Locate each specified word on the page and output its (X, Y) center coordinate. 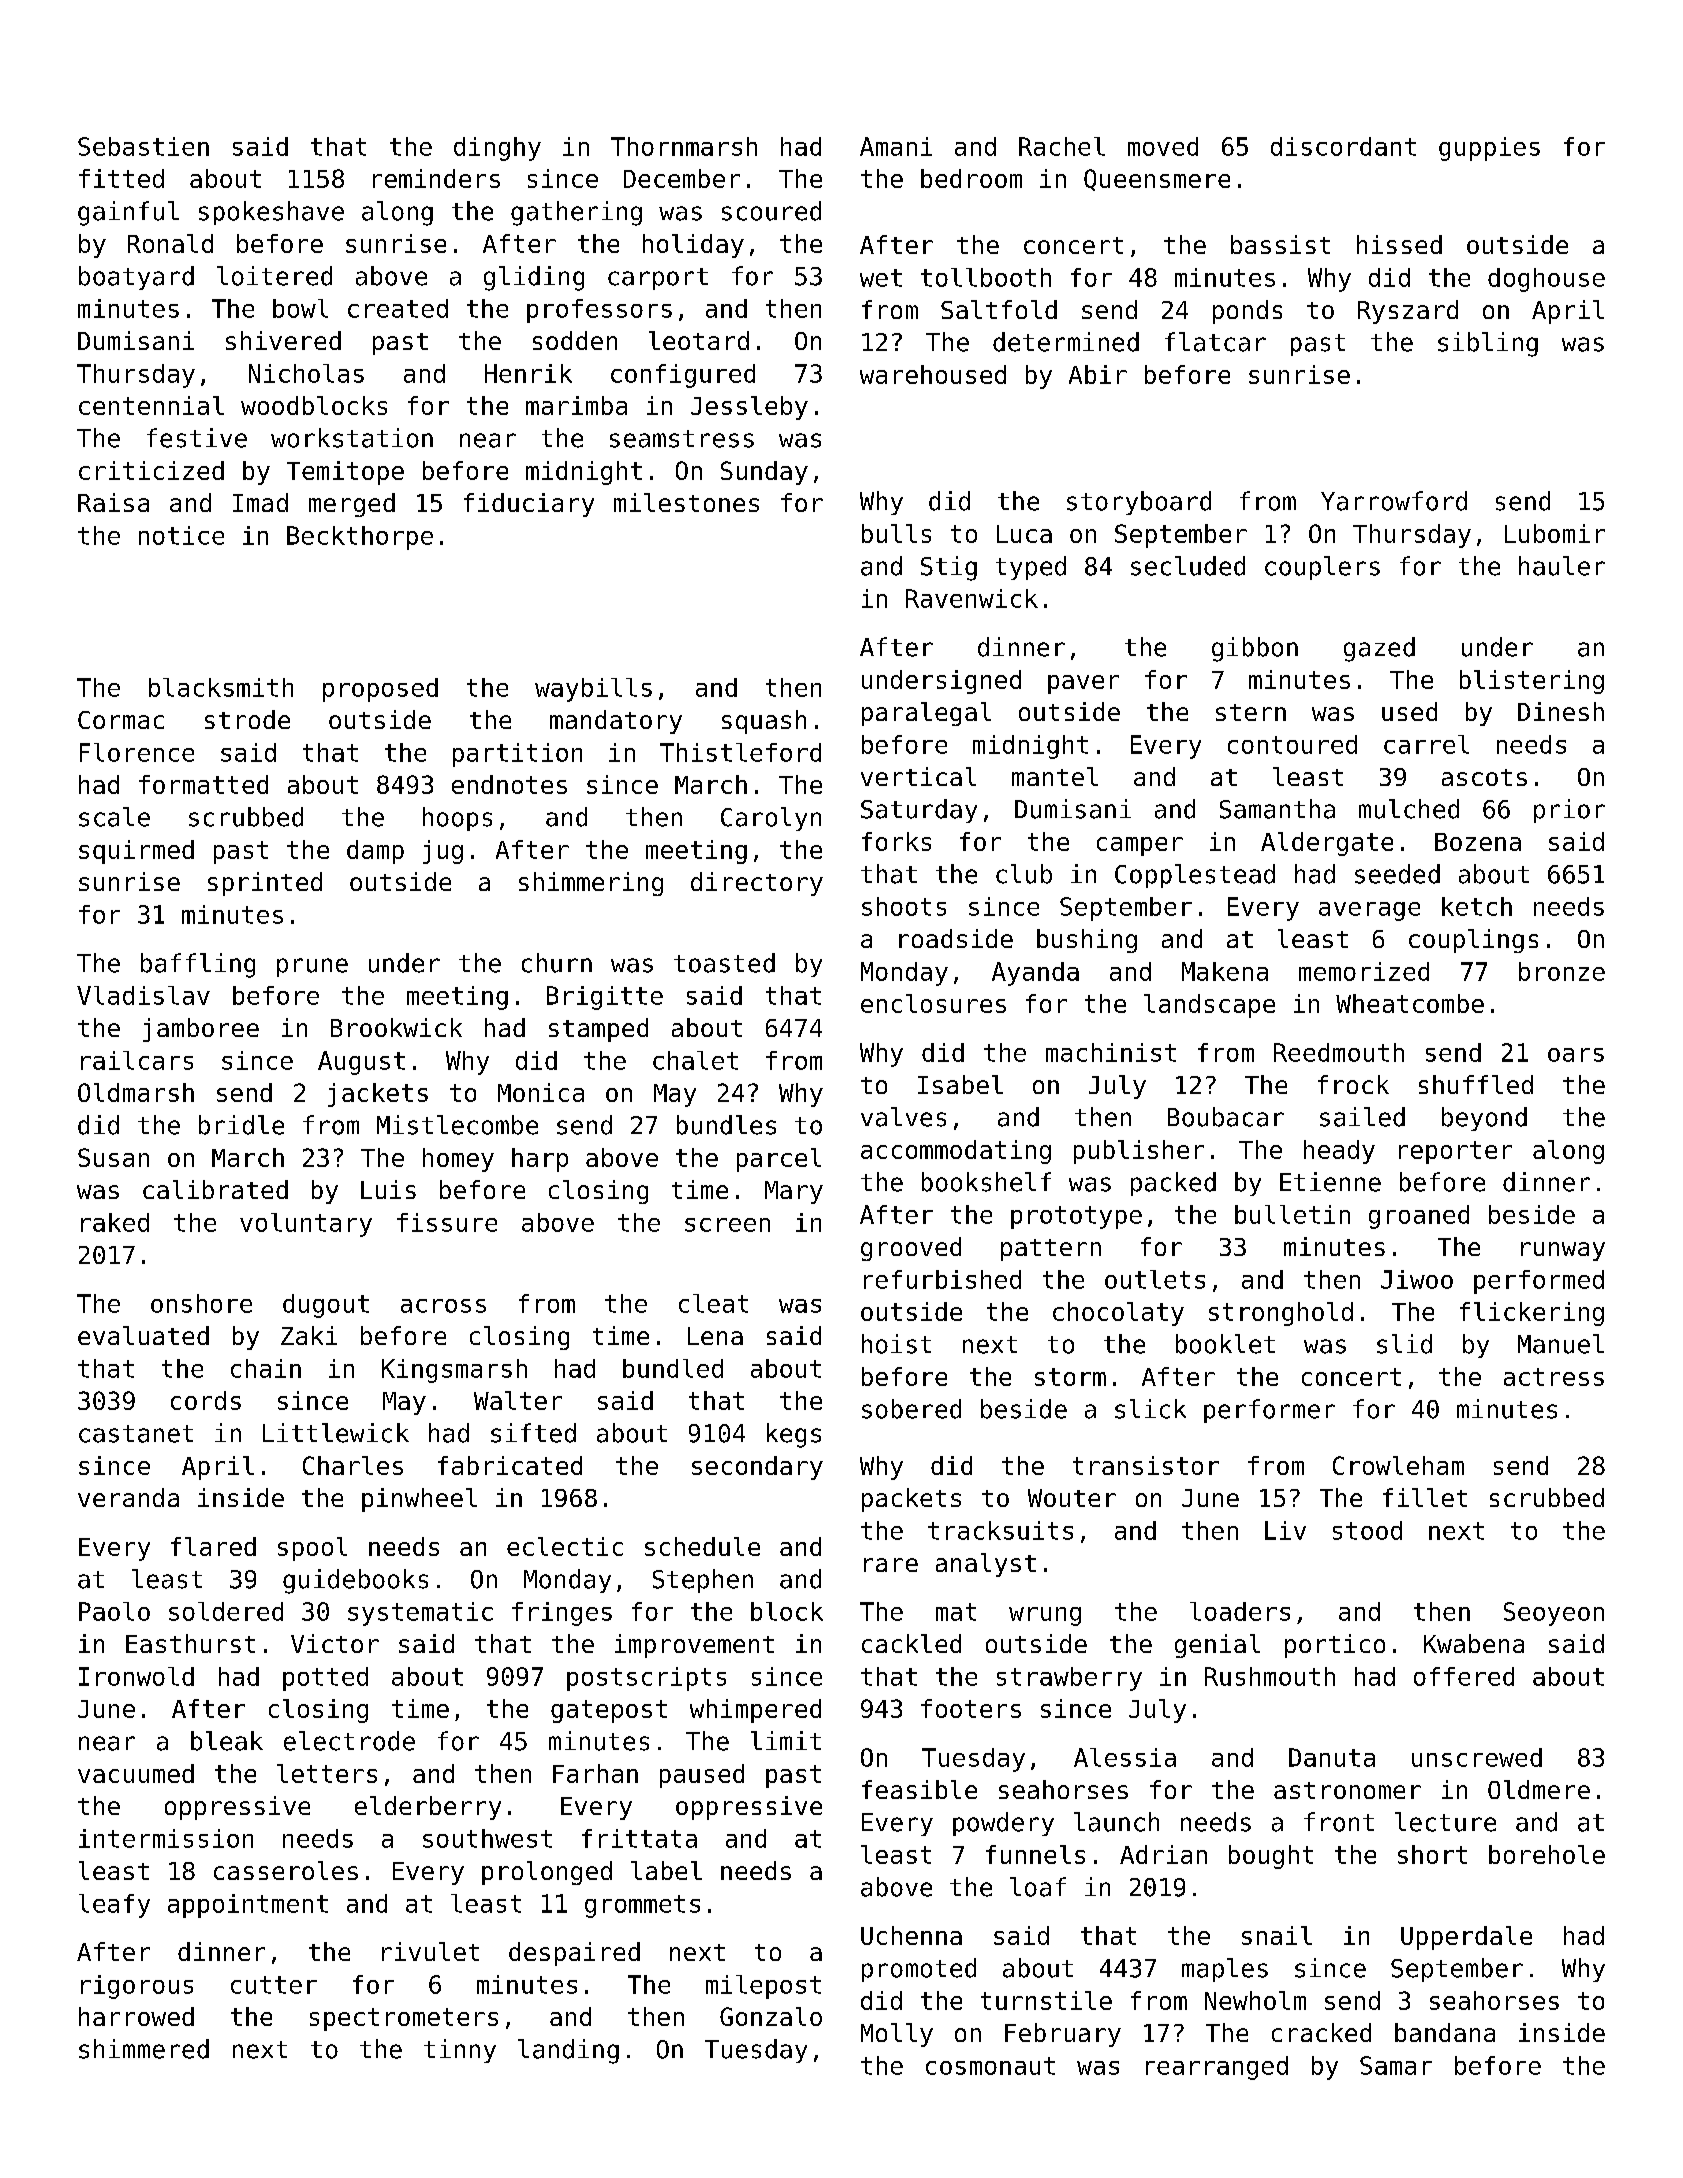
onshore (201, 1303)
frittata (639, 1838)
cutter (274, 1985)
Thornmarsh (684, 146)
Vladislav (143, 995)
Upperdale (1466, 1938)
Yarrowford (1394, 501)
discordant (1343, 146)
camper (1140, 846)
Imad (260, 502)
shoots (904, 906)
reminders (436, 178)
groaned (1419, 1217)
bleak (227, 1741)
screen (727, 1225)
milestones (686, 502)
